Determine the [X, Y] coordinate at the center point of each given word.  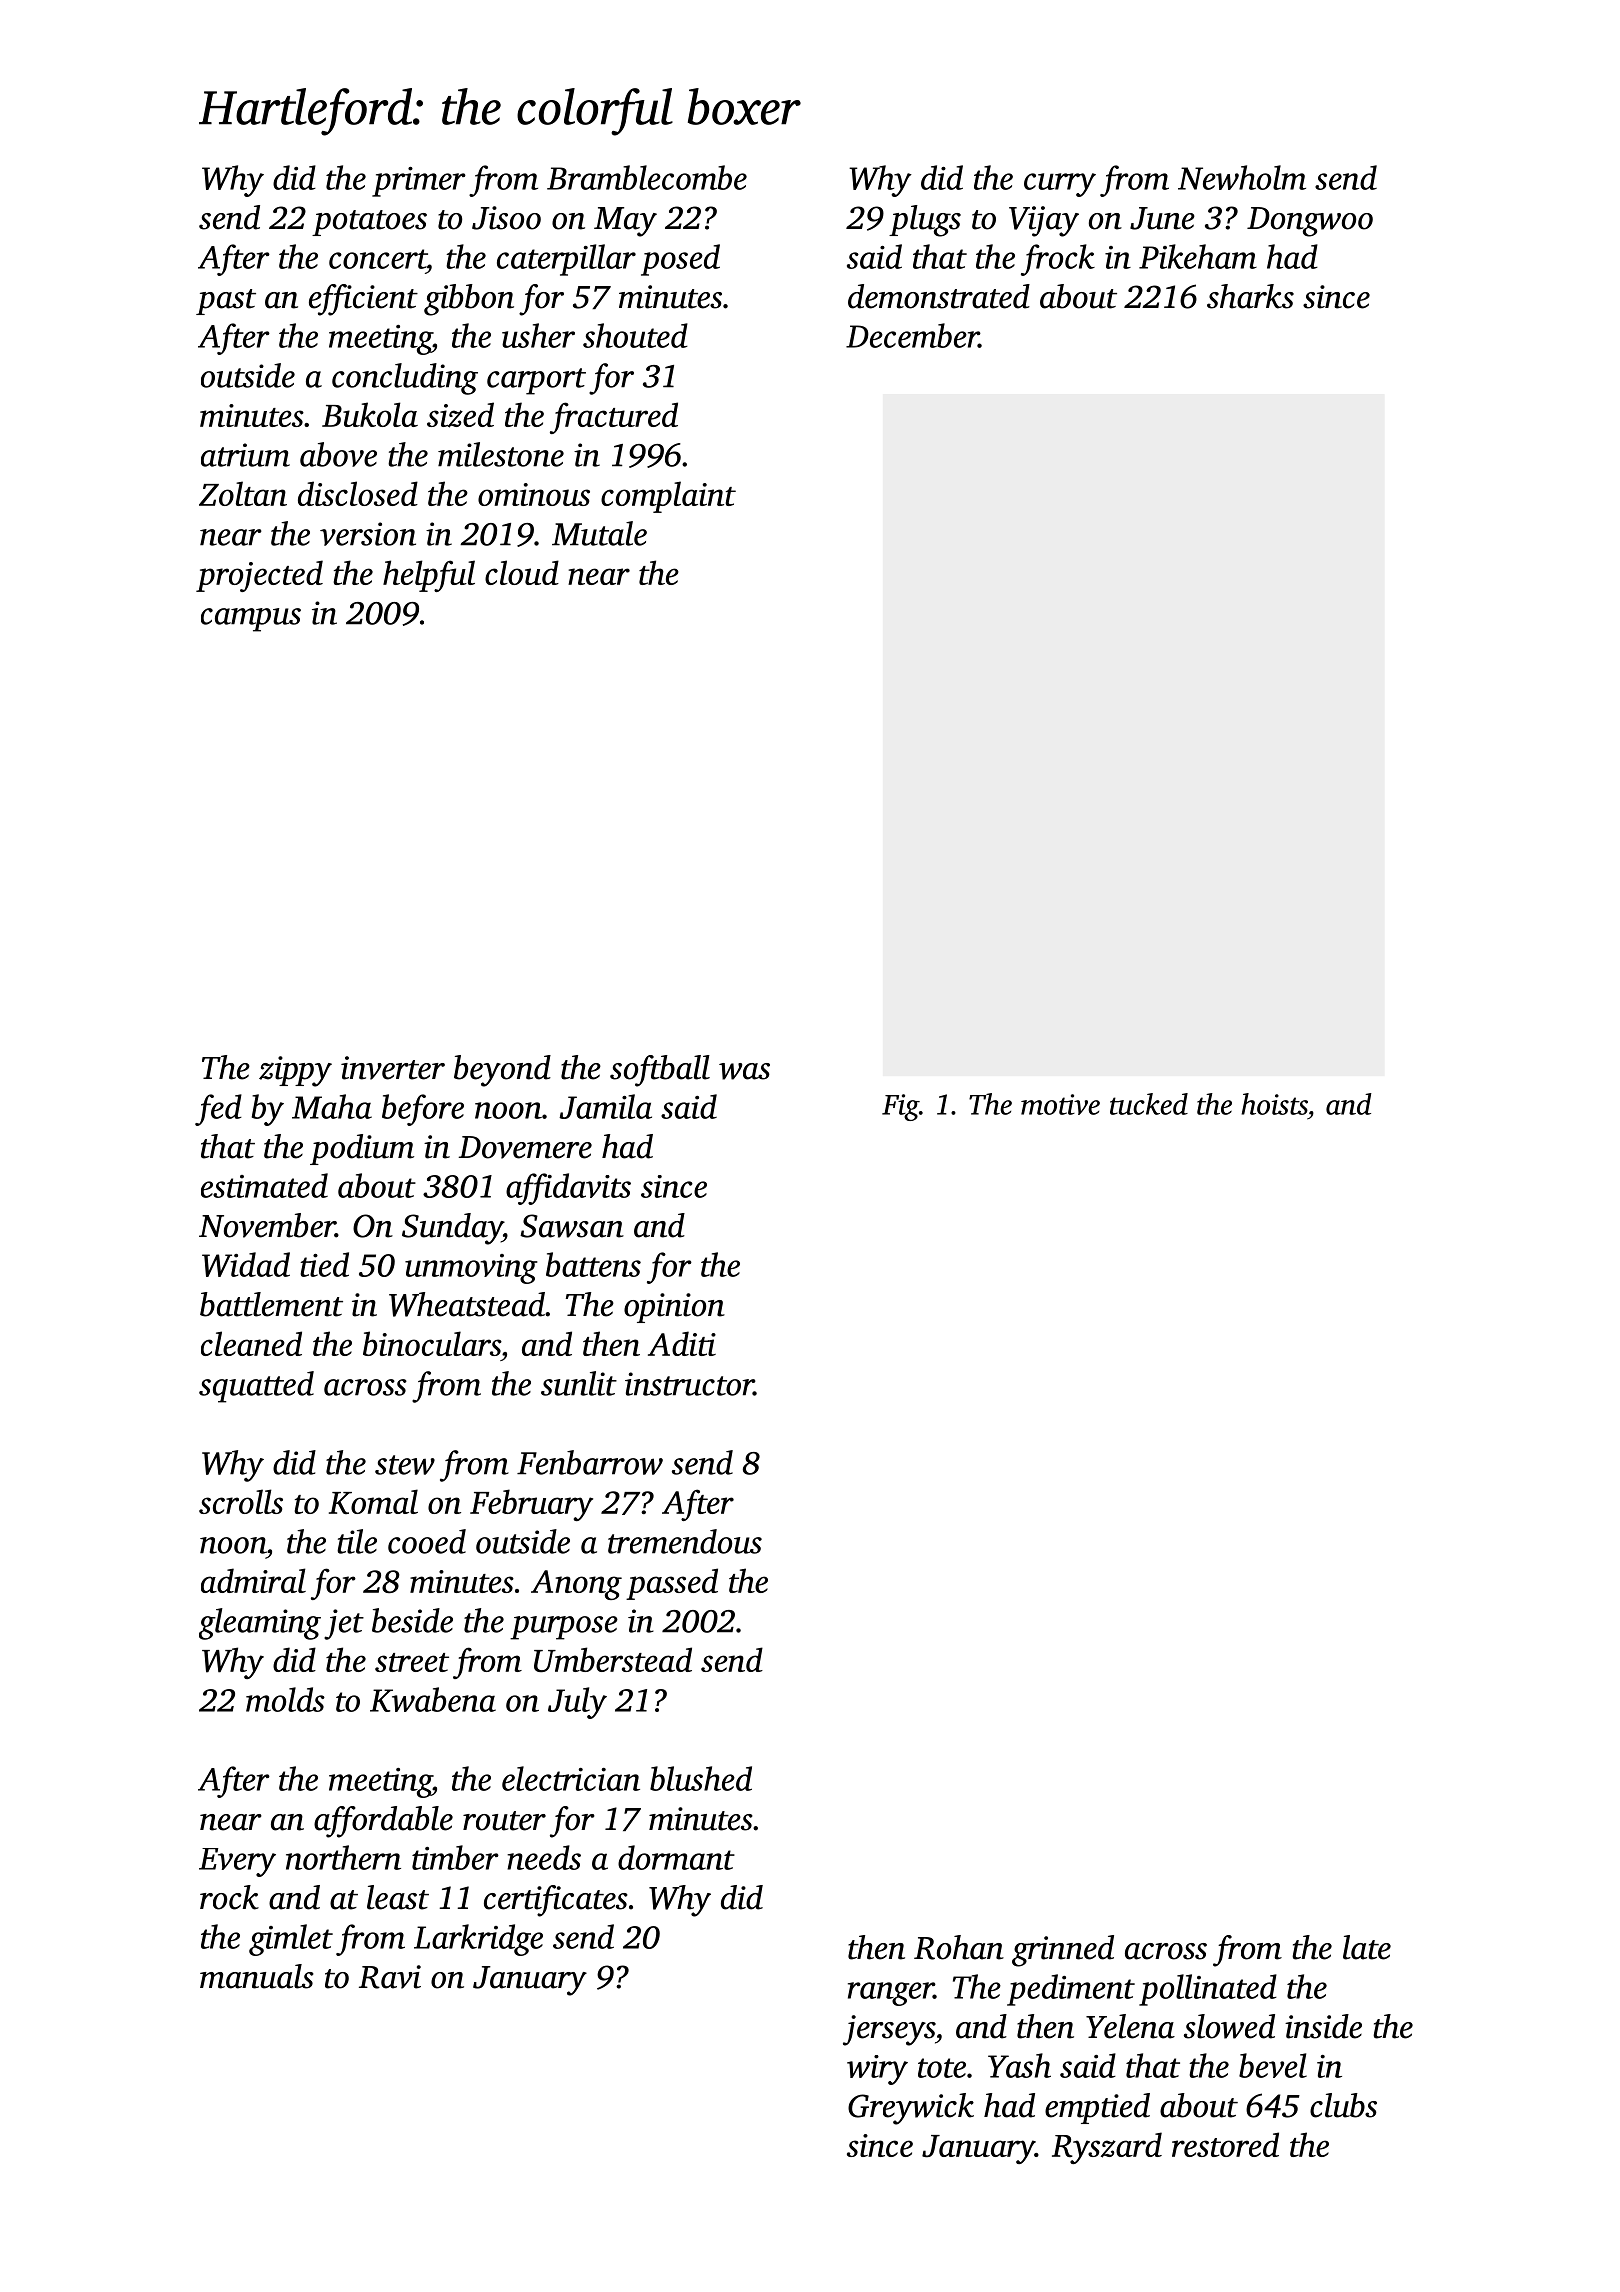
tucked [1149, 1104]
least [398, 1897]
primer [419, 182]
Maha [332, 1106]
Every [237, 1862]
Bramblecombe [647, 177]
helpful [429, 576]
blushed [701, 1778]
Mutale [599, 533]
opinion [674, 1308]
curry [1060, 185]
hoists [1274, 1104]
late [1367, 1947]
